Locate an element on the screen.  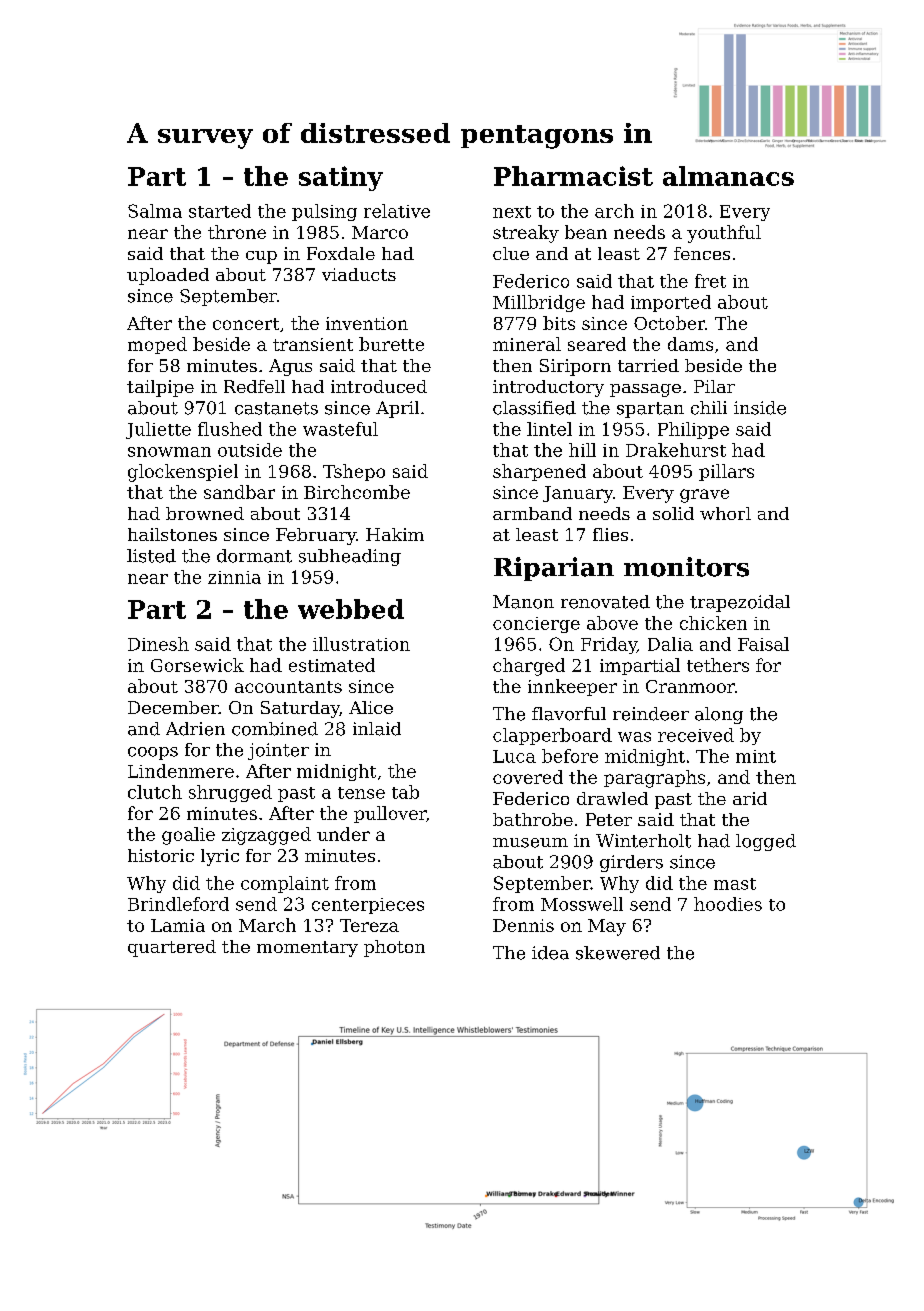
dormant is located at coordinates (254, 556).
